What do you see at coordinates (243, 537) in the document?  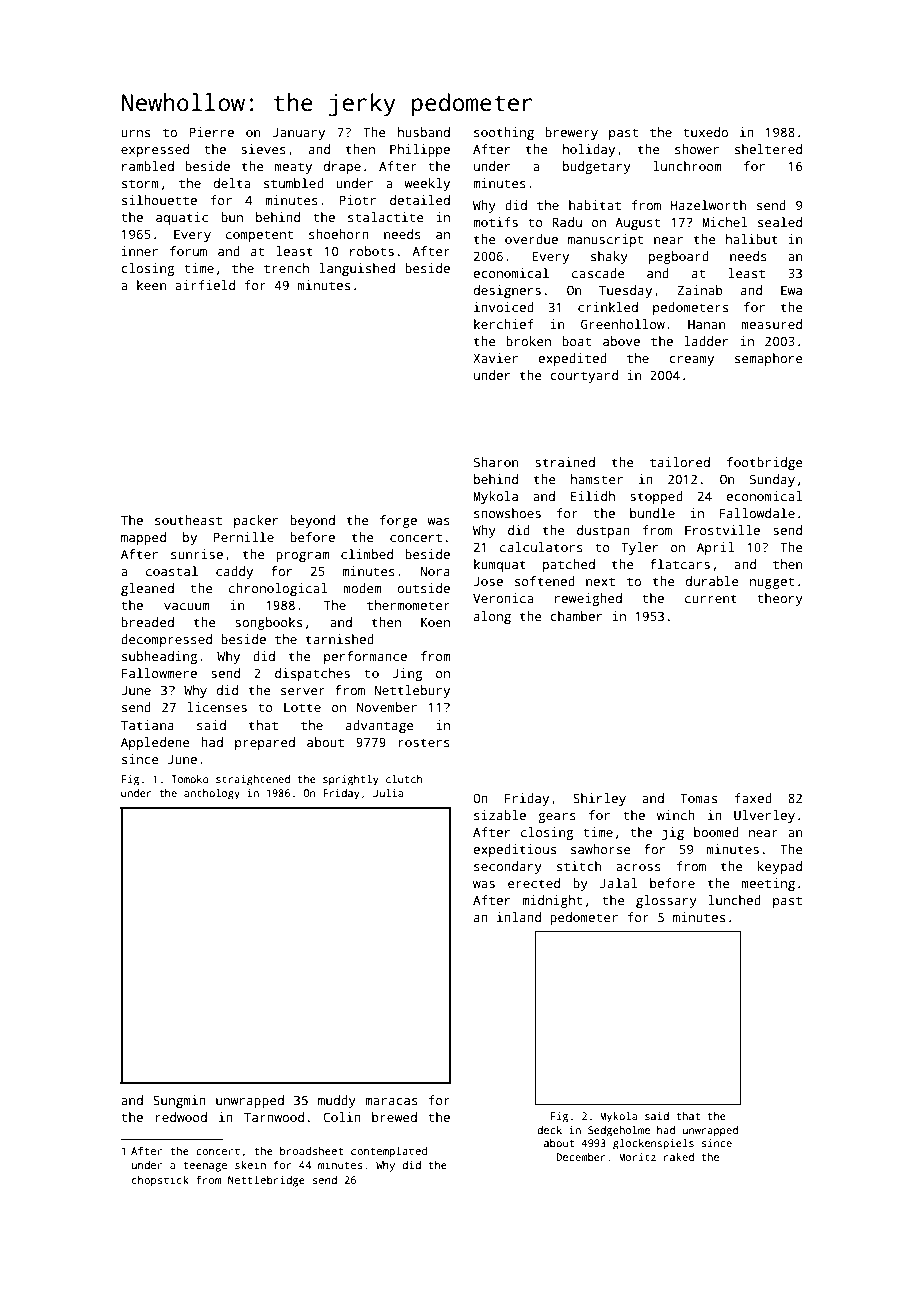 I see `Pernille` at bounding box center [243, 537].
